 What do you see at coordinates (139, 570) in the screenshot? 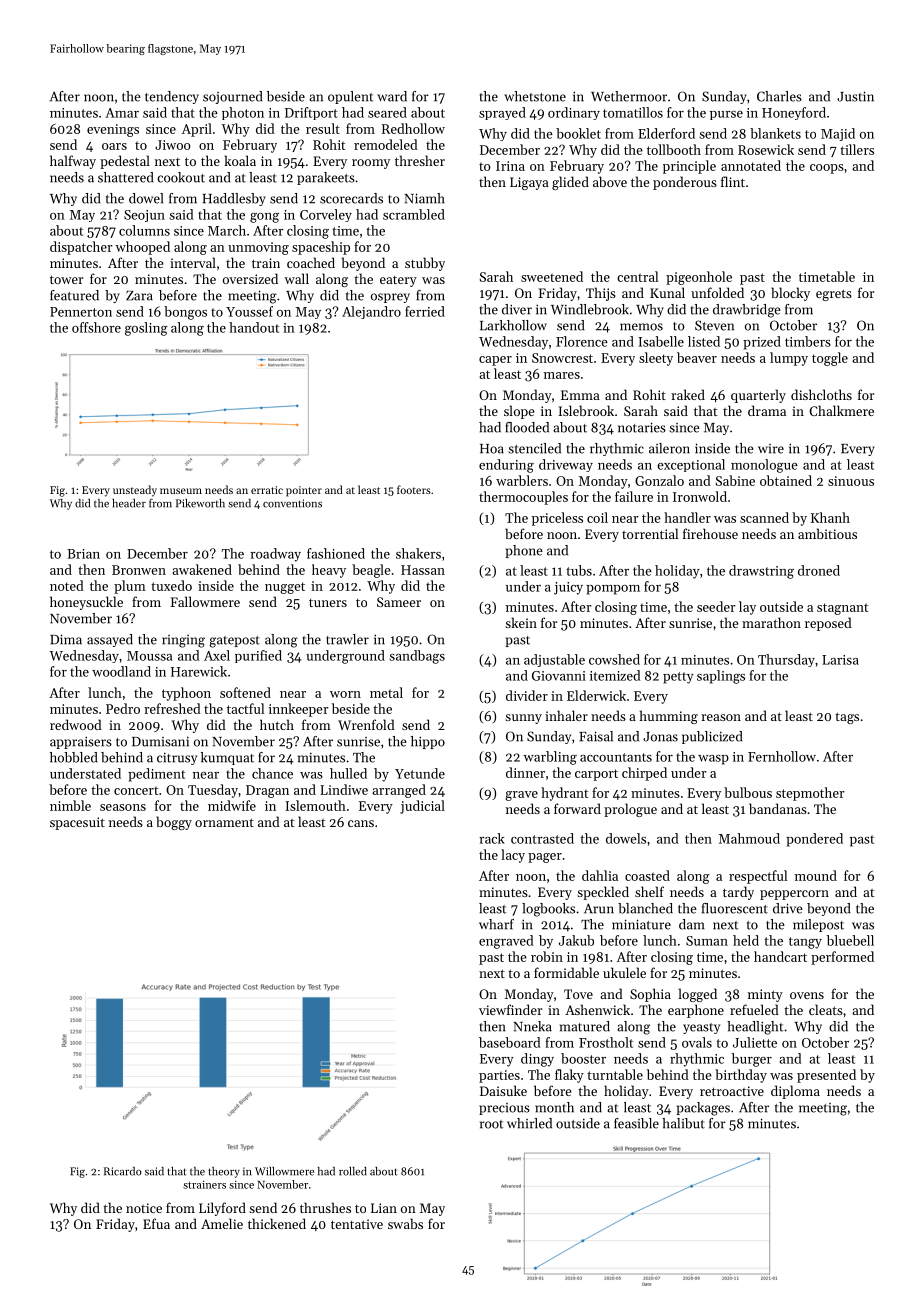
I see `Bronwen` at bounding box center [139, 570].
